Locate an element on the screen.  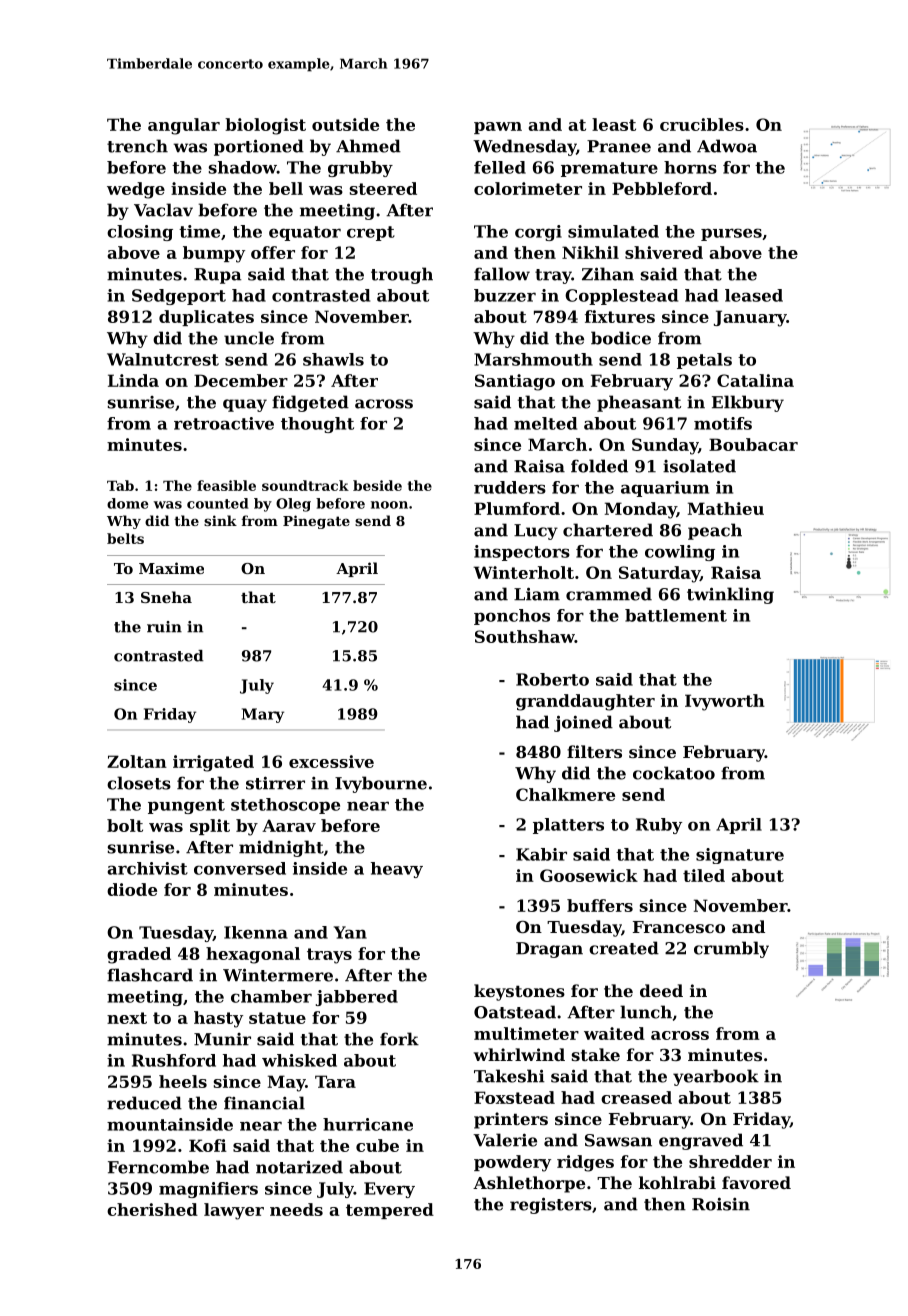
crucibles is located at coordinates (702, 124).
